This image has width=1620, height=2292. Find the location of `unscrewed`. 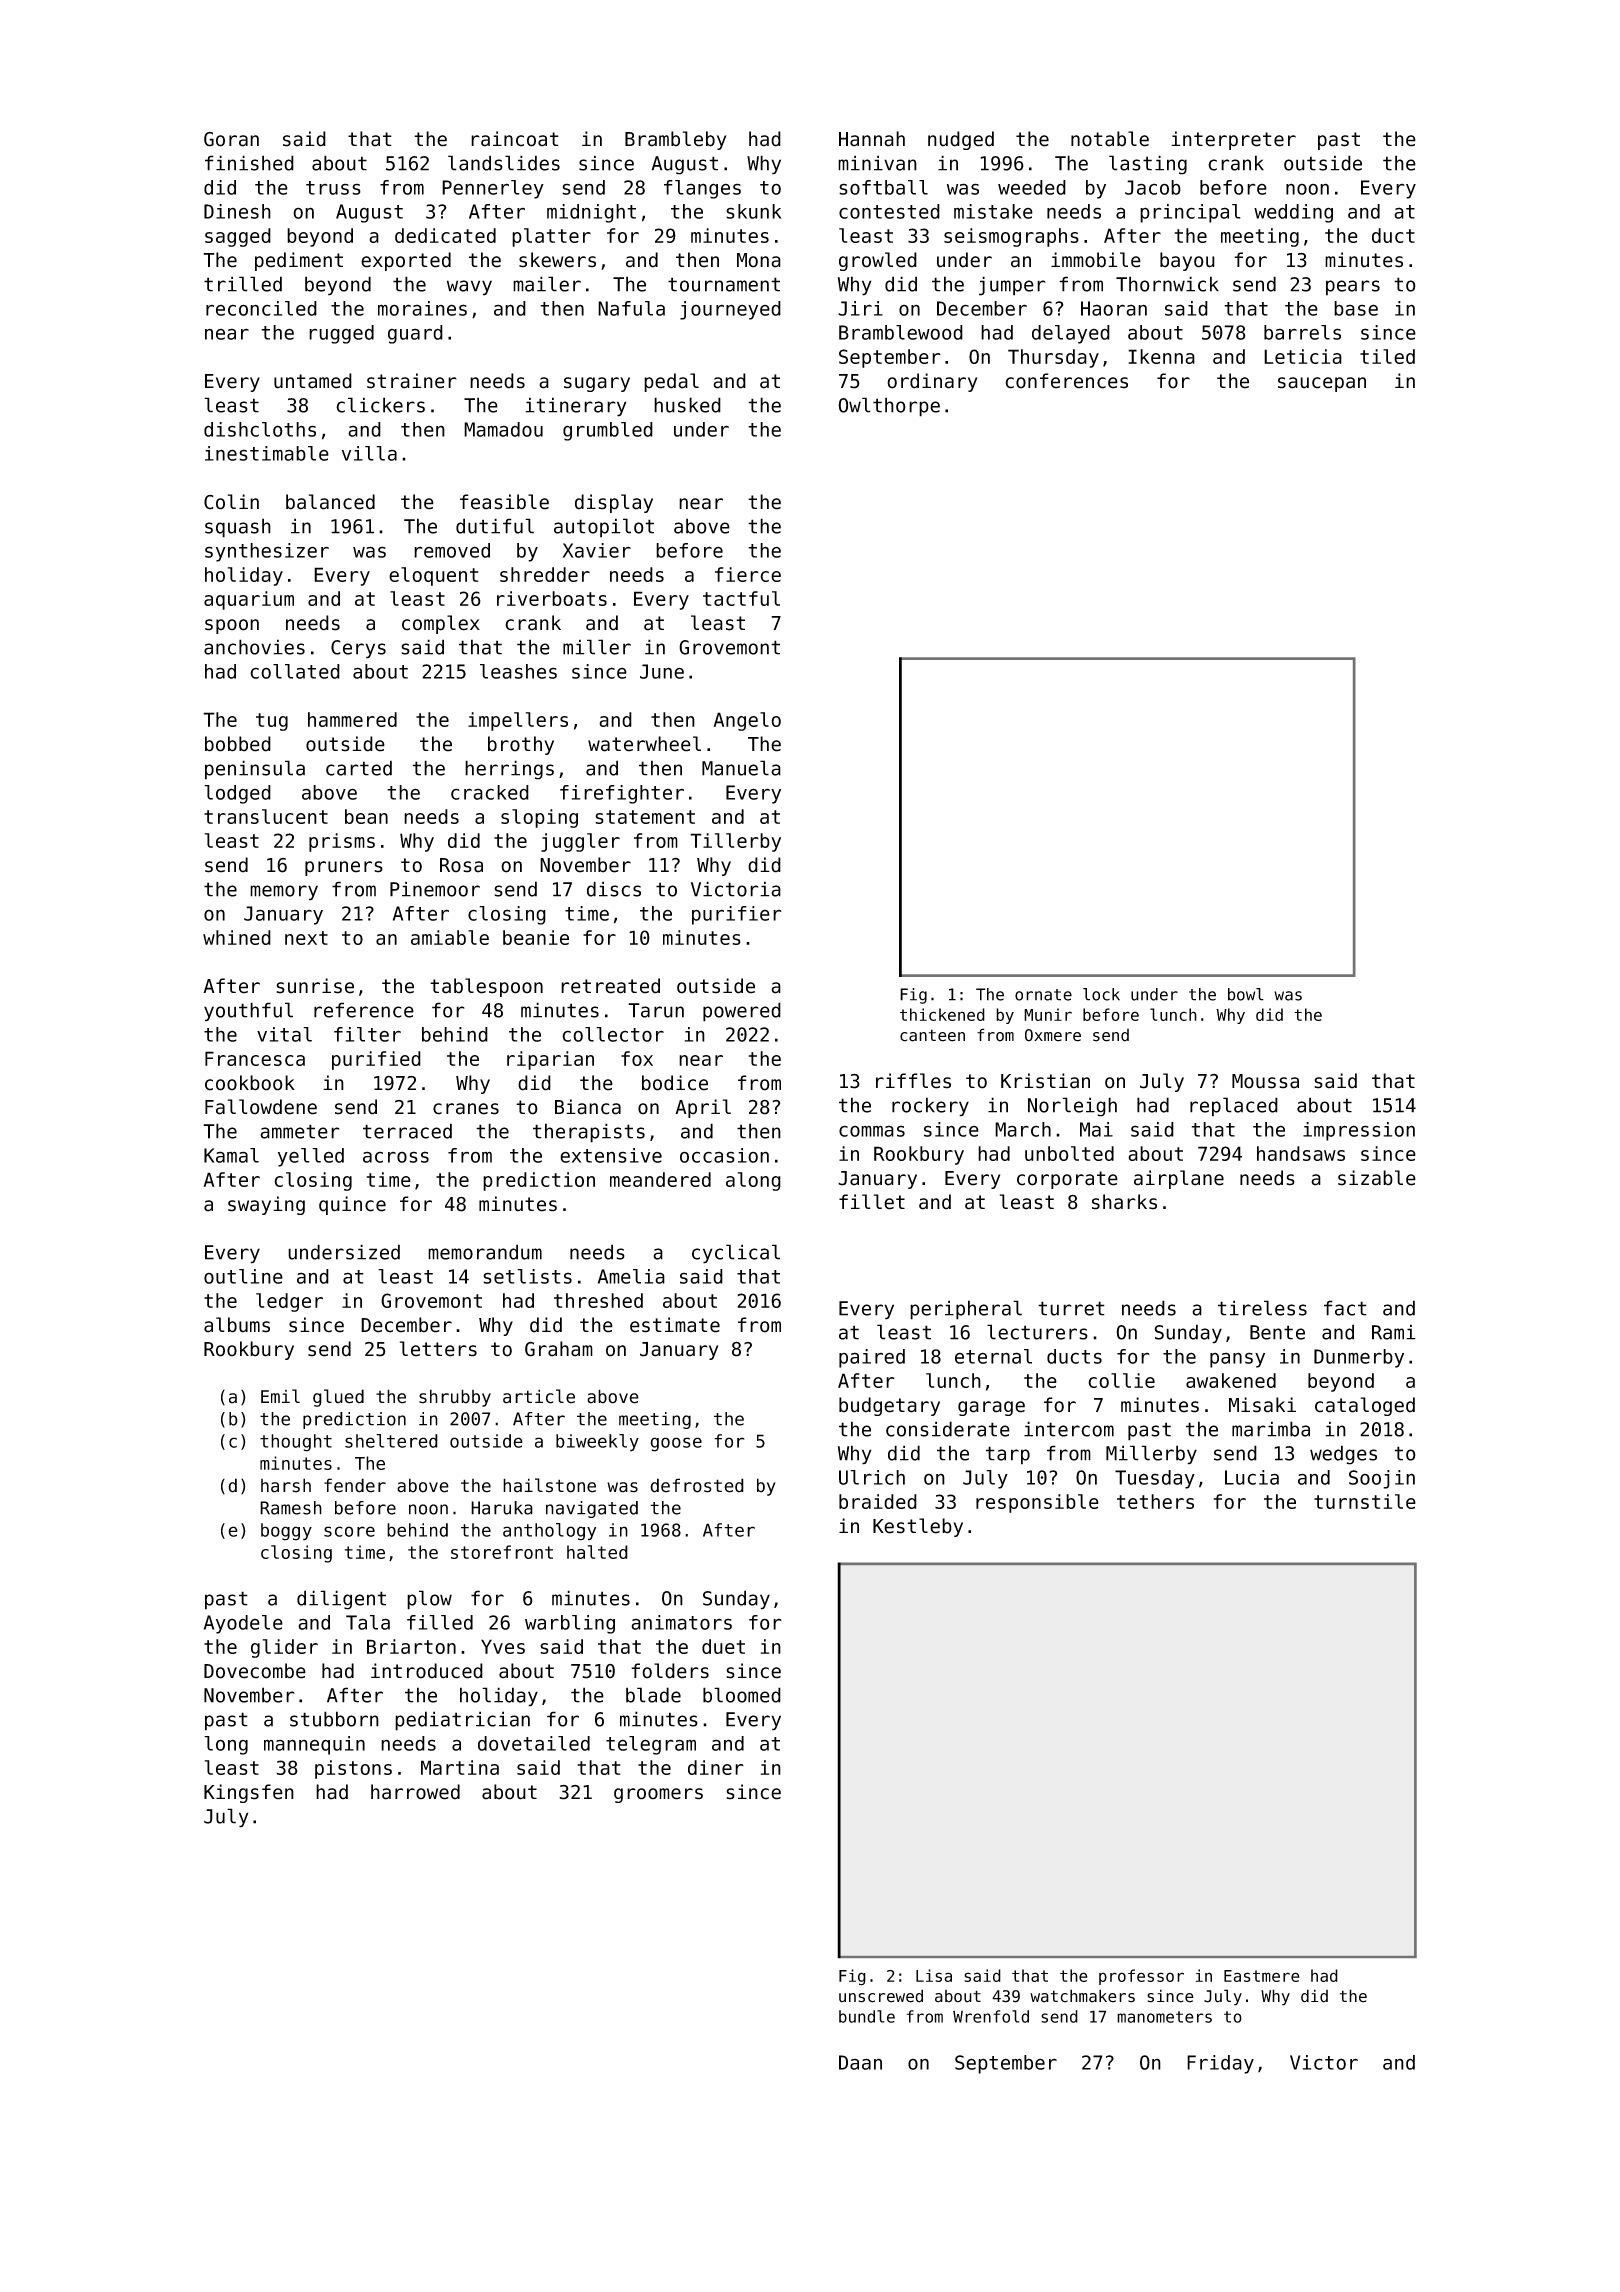

unscrewed is located at coordinates (881, 1996).
